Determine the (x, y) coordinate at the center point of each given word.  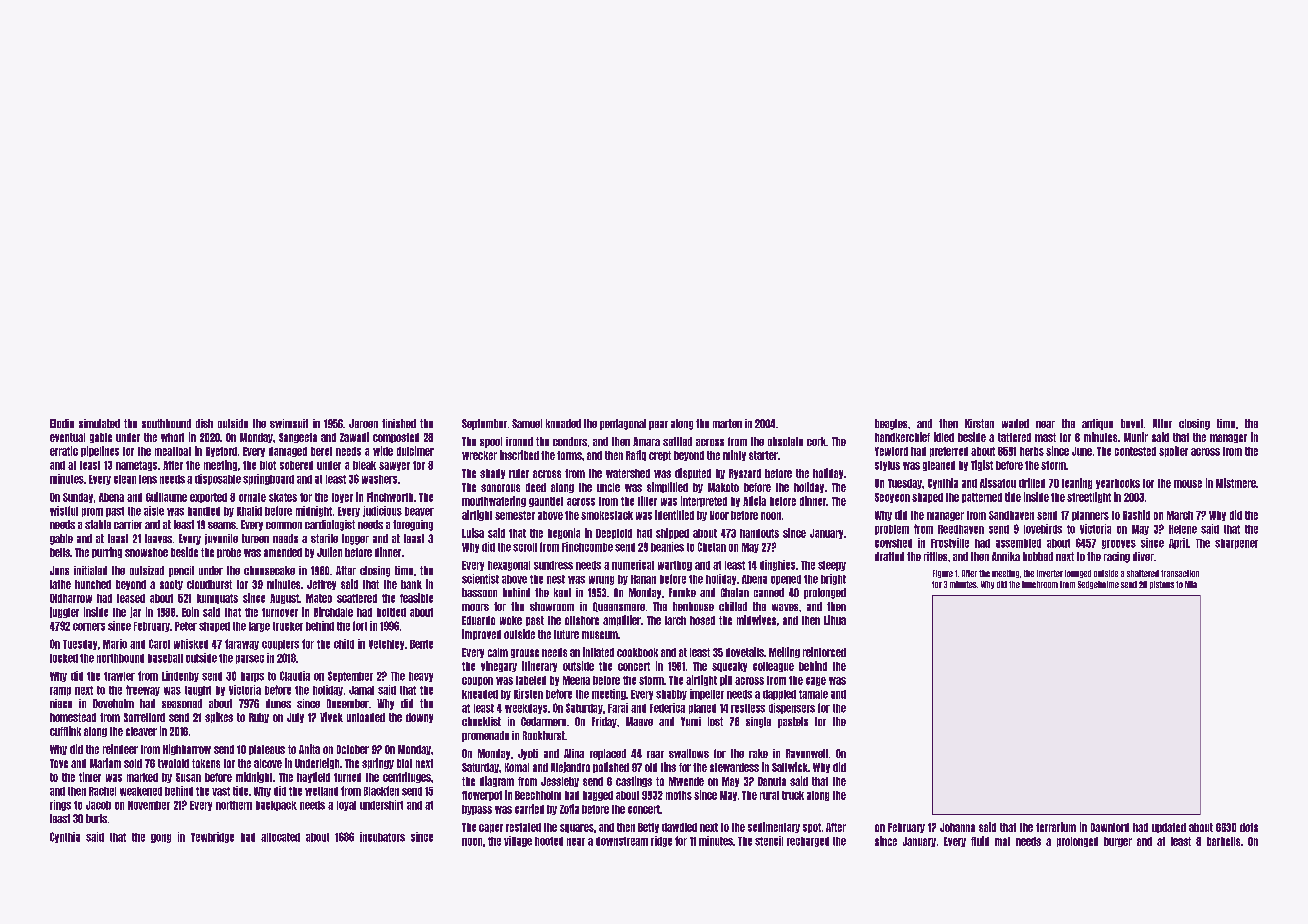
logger (355, 539)
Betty (648, 828)
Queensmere (619, 607)
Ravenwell (807, 753)
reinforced (824, 652)
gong (161, 838)
